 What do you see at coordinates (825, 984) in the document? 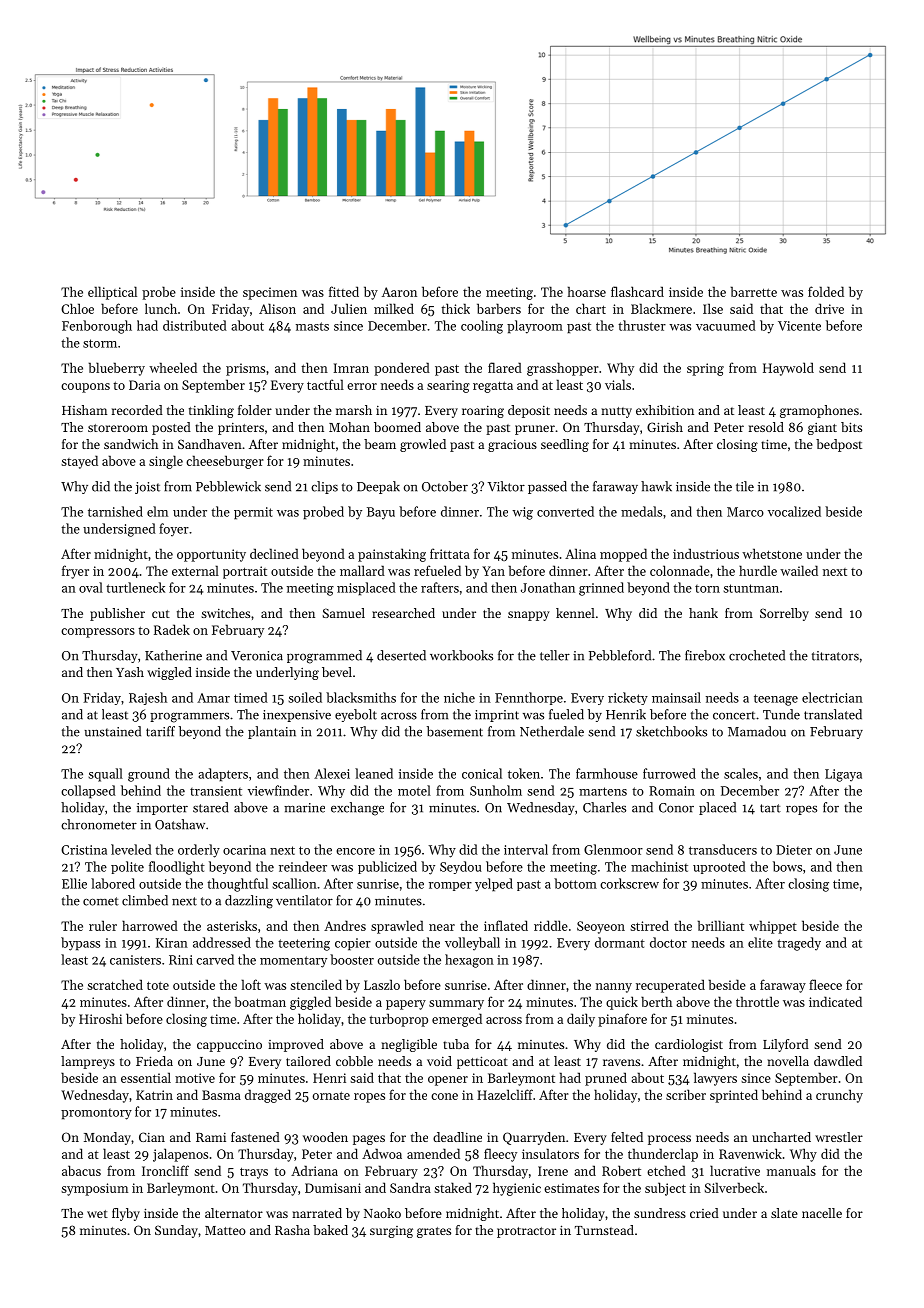
I see `fleece` at bounding box center [825, 984].
